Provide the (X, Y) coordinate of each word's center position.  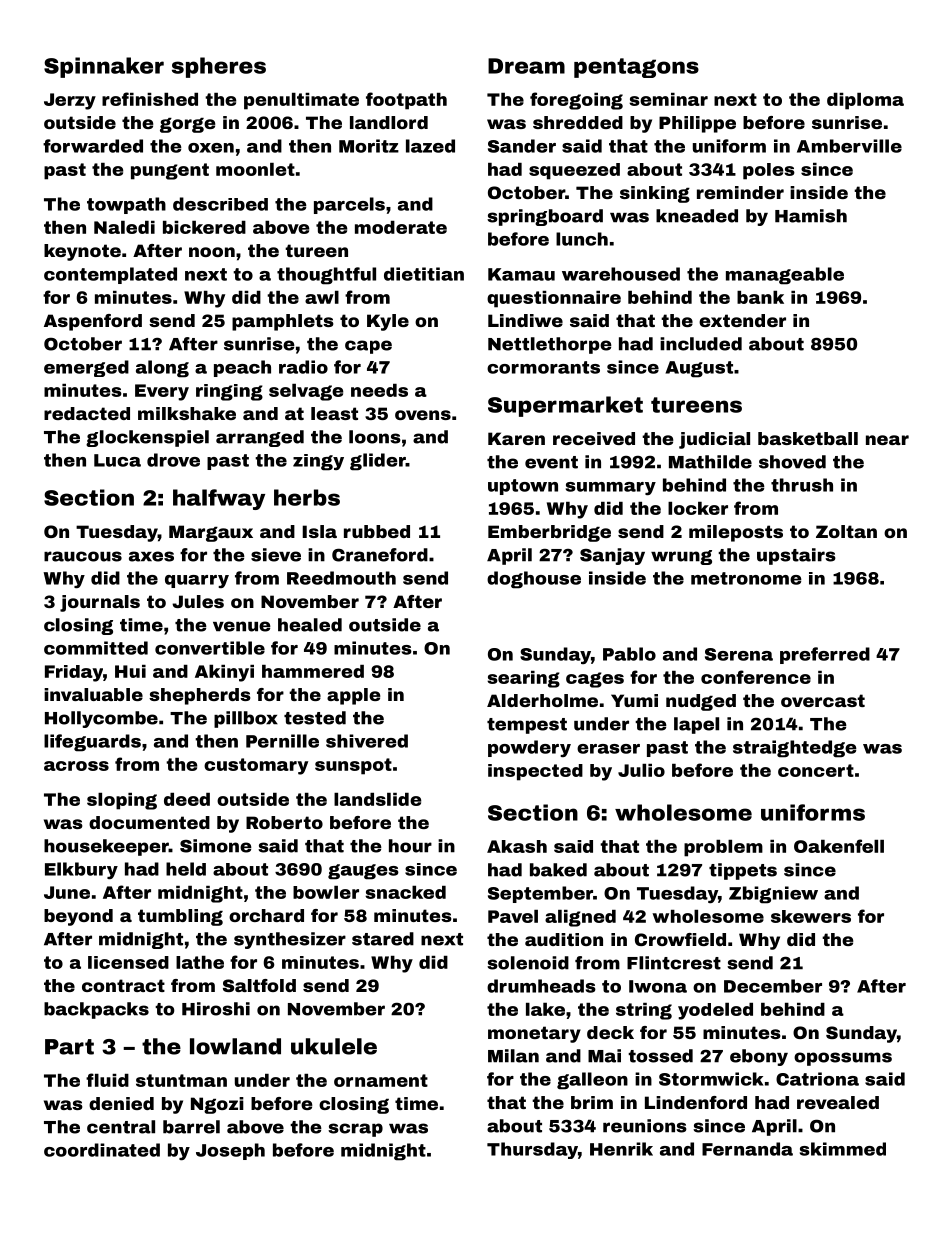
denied (121, 1103)
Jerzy (70, 101)
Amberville (849, 146)
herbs (307, 497)
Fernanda (747, 1149)
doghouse (534, 580)
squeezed (574, 171)
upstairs (796, 556)
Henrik (621, 1149)
